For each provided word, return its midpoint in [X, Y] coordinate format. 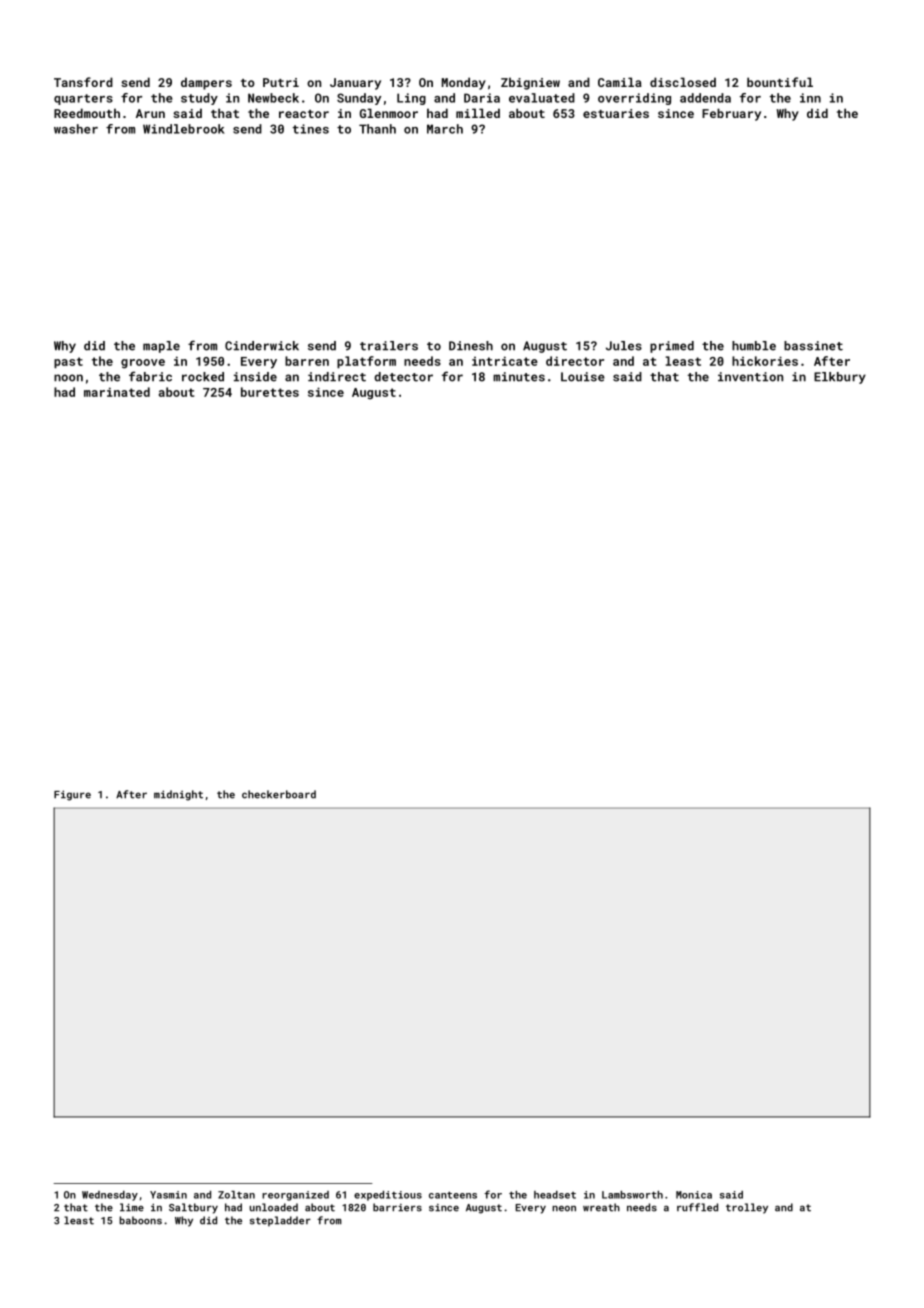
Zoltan [236, 1195]
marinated [117, 392]
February [731, 114]
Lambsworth [632, 1195]
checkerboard [279, 794]
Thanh [377, 129]
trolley [747, 1208]
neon [564, 1209]
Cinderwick [262, 346]
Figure [72, 795]
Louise [583, 377]
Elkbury [840, 378]
